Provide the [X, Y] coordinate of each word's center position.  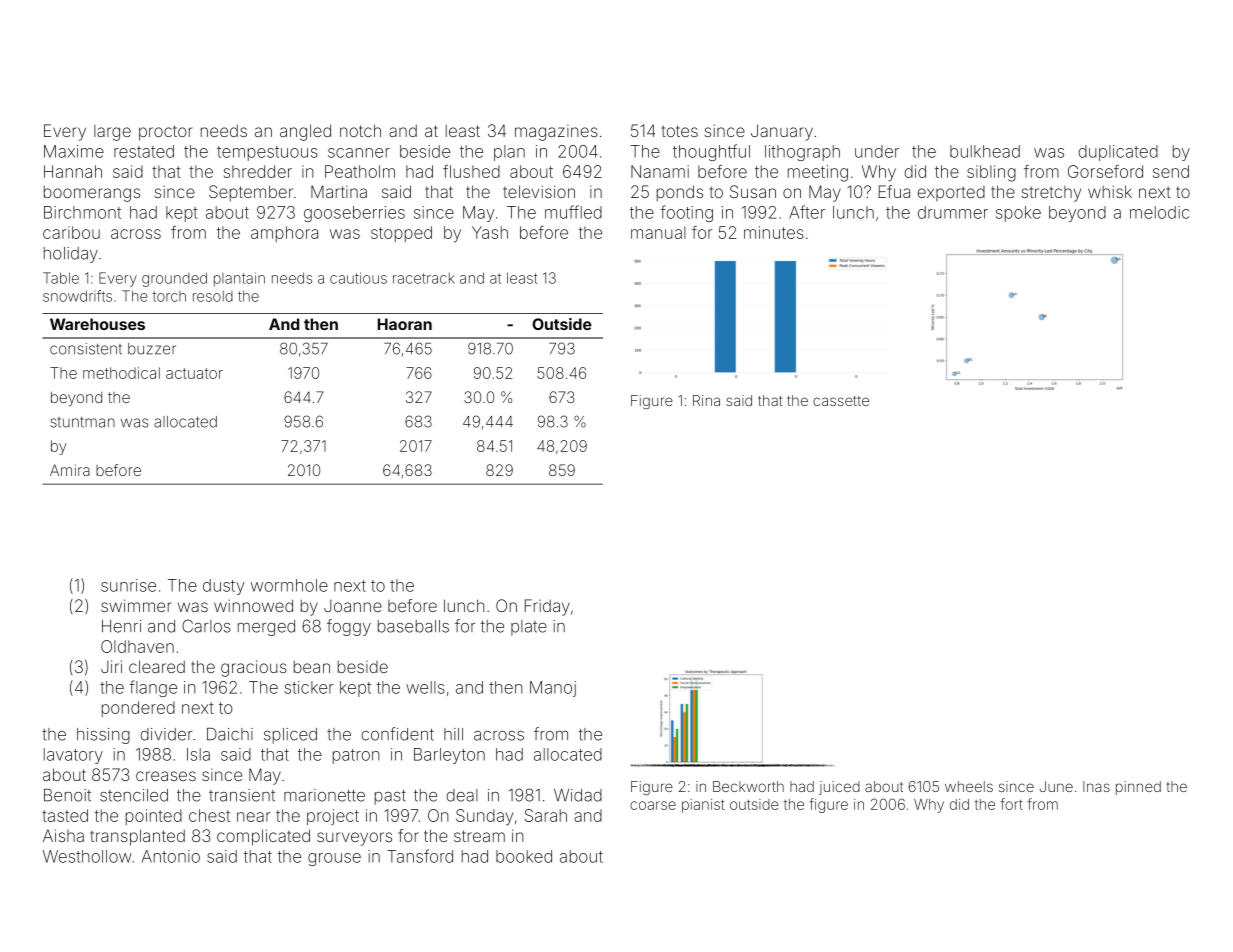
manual [658, 232]
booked [524, 856]
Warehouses [97, 324]
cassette [841, 401]
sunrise [128, 585]
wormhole [289, 585]
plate [529, 628]
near [254, 817]
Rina [706, 400]
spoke [1018, 214]
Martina [339, 191]
